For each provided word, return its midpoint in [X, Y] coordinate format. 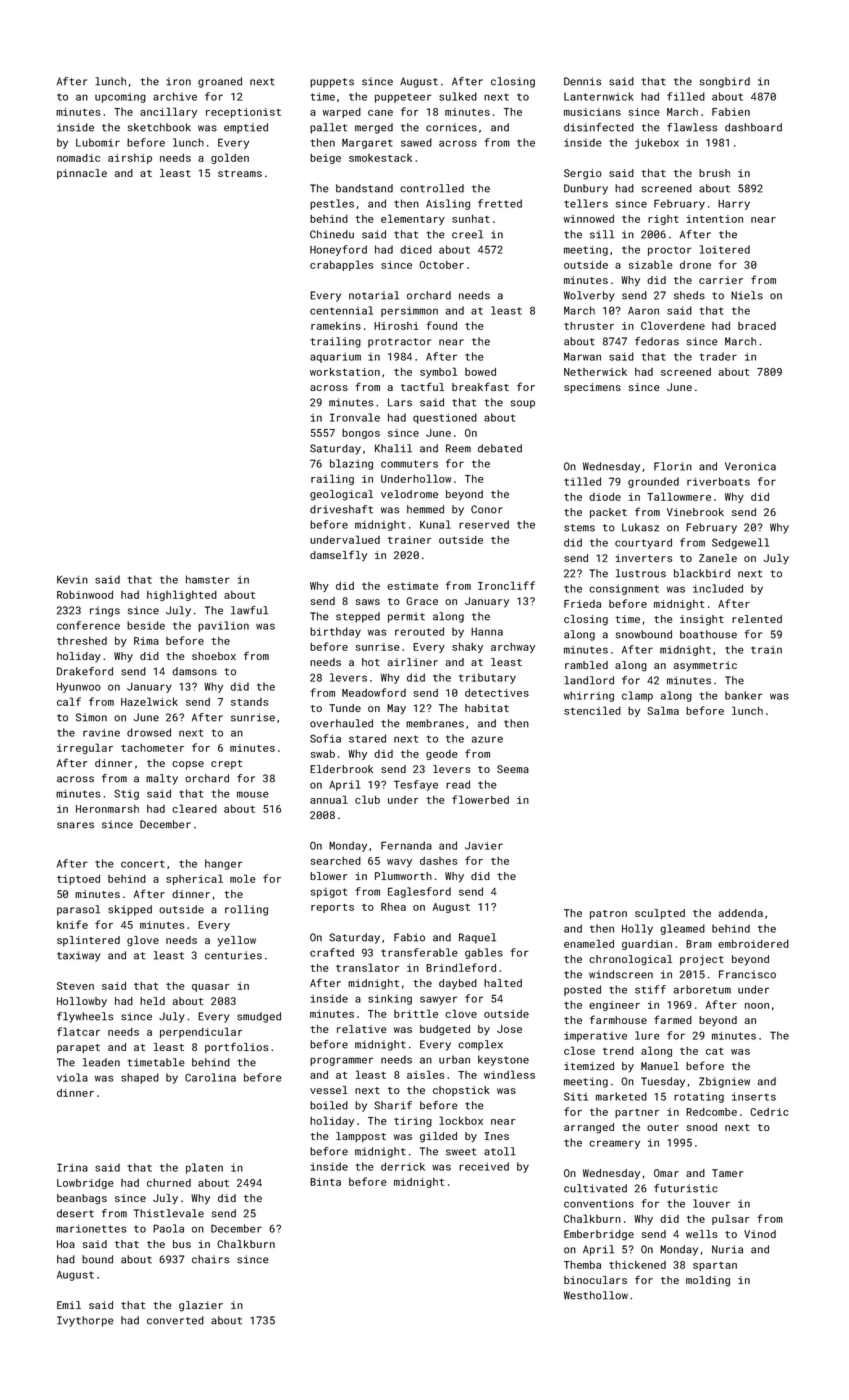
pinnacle [82, 174]
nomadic [78, 158]
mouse [253, 794]
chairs [210, 1259]
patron [608, 914]
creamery [614, 1144]
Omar [666, 1173]
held [152, 1001]
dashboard [753, 127]
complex [480, 1045]
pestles [332, 204]
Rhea [393, 907]
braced [757, 326]
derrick [403, 1166]
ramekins [336, 326]
